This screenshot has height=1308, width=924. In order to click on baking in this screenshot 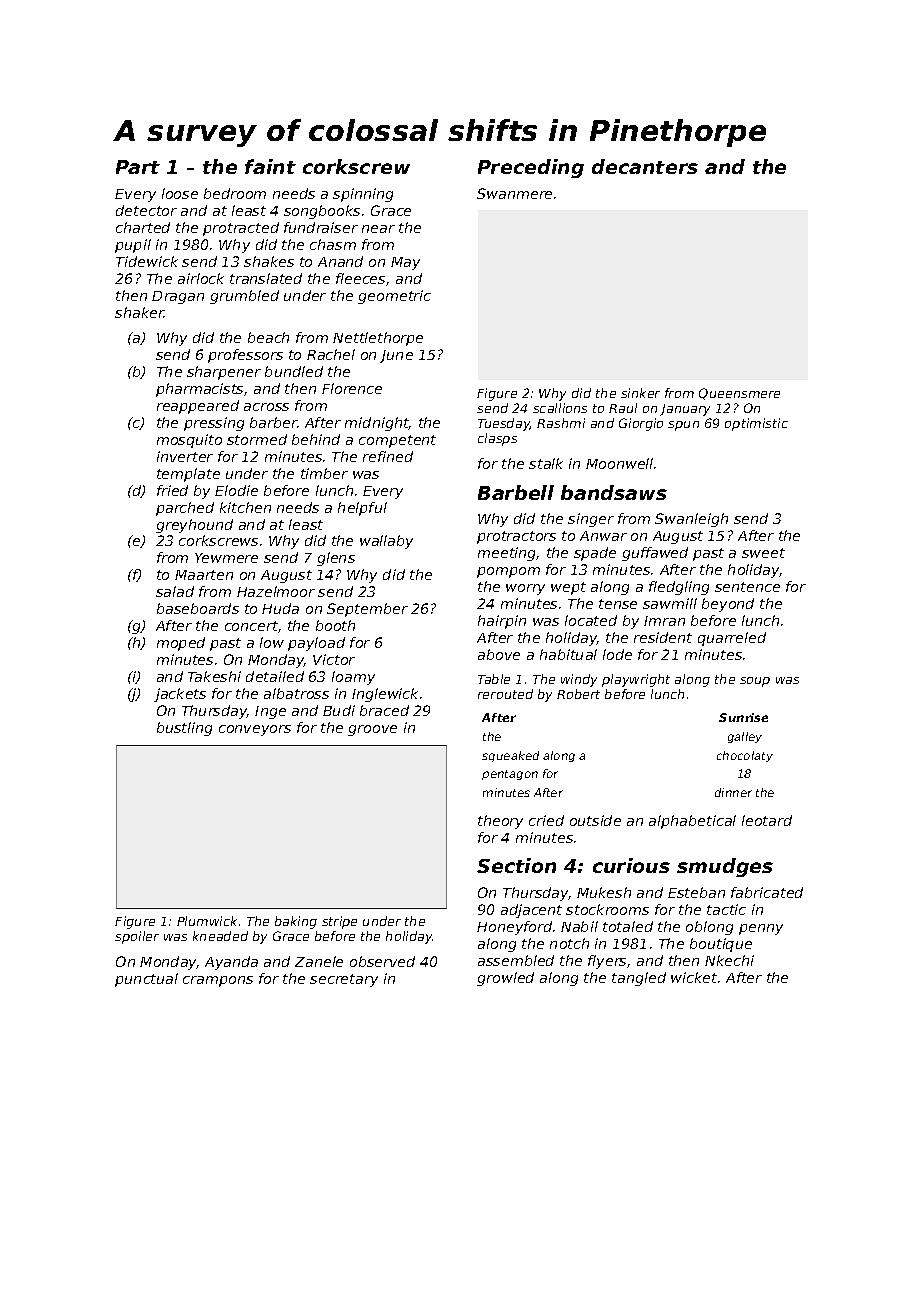, I will do `click(296, 922)`.
